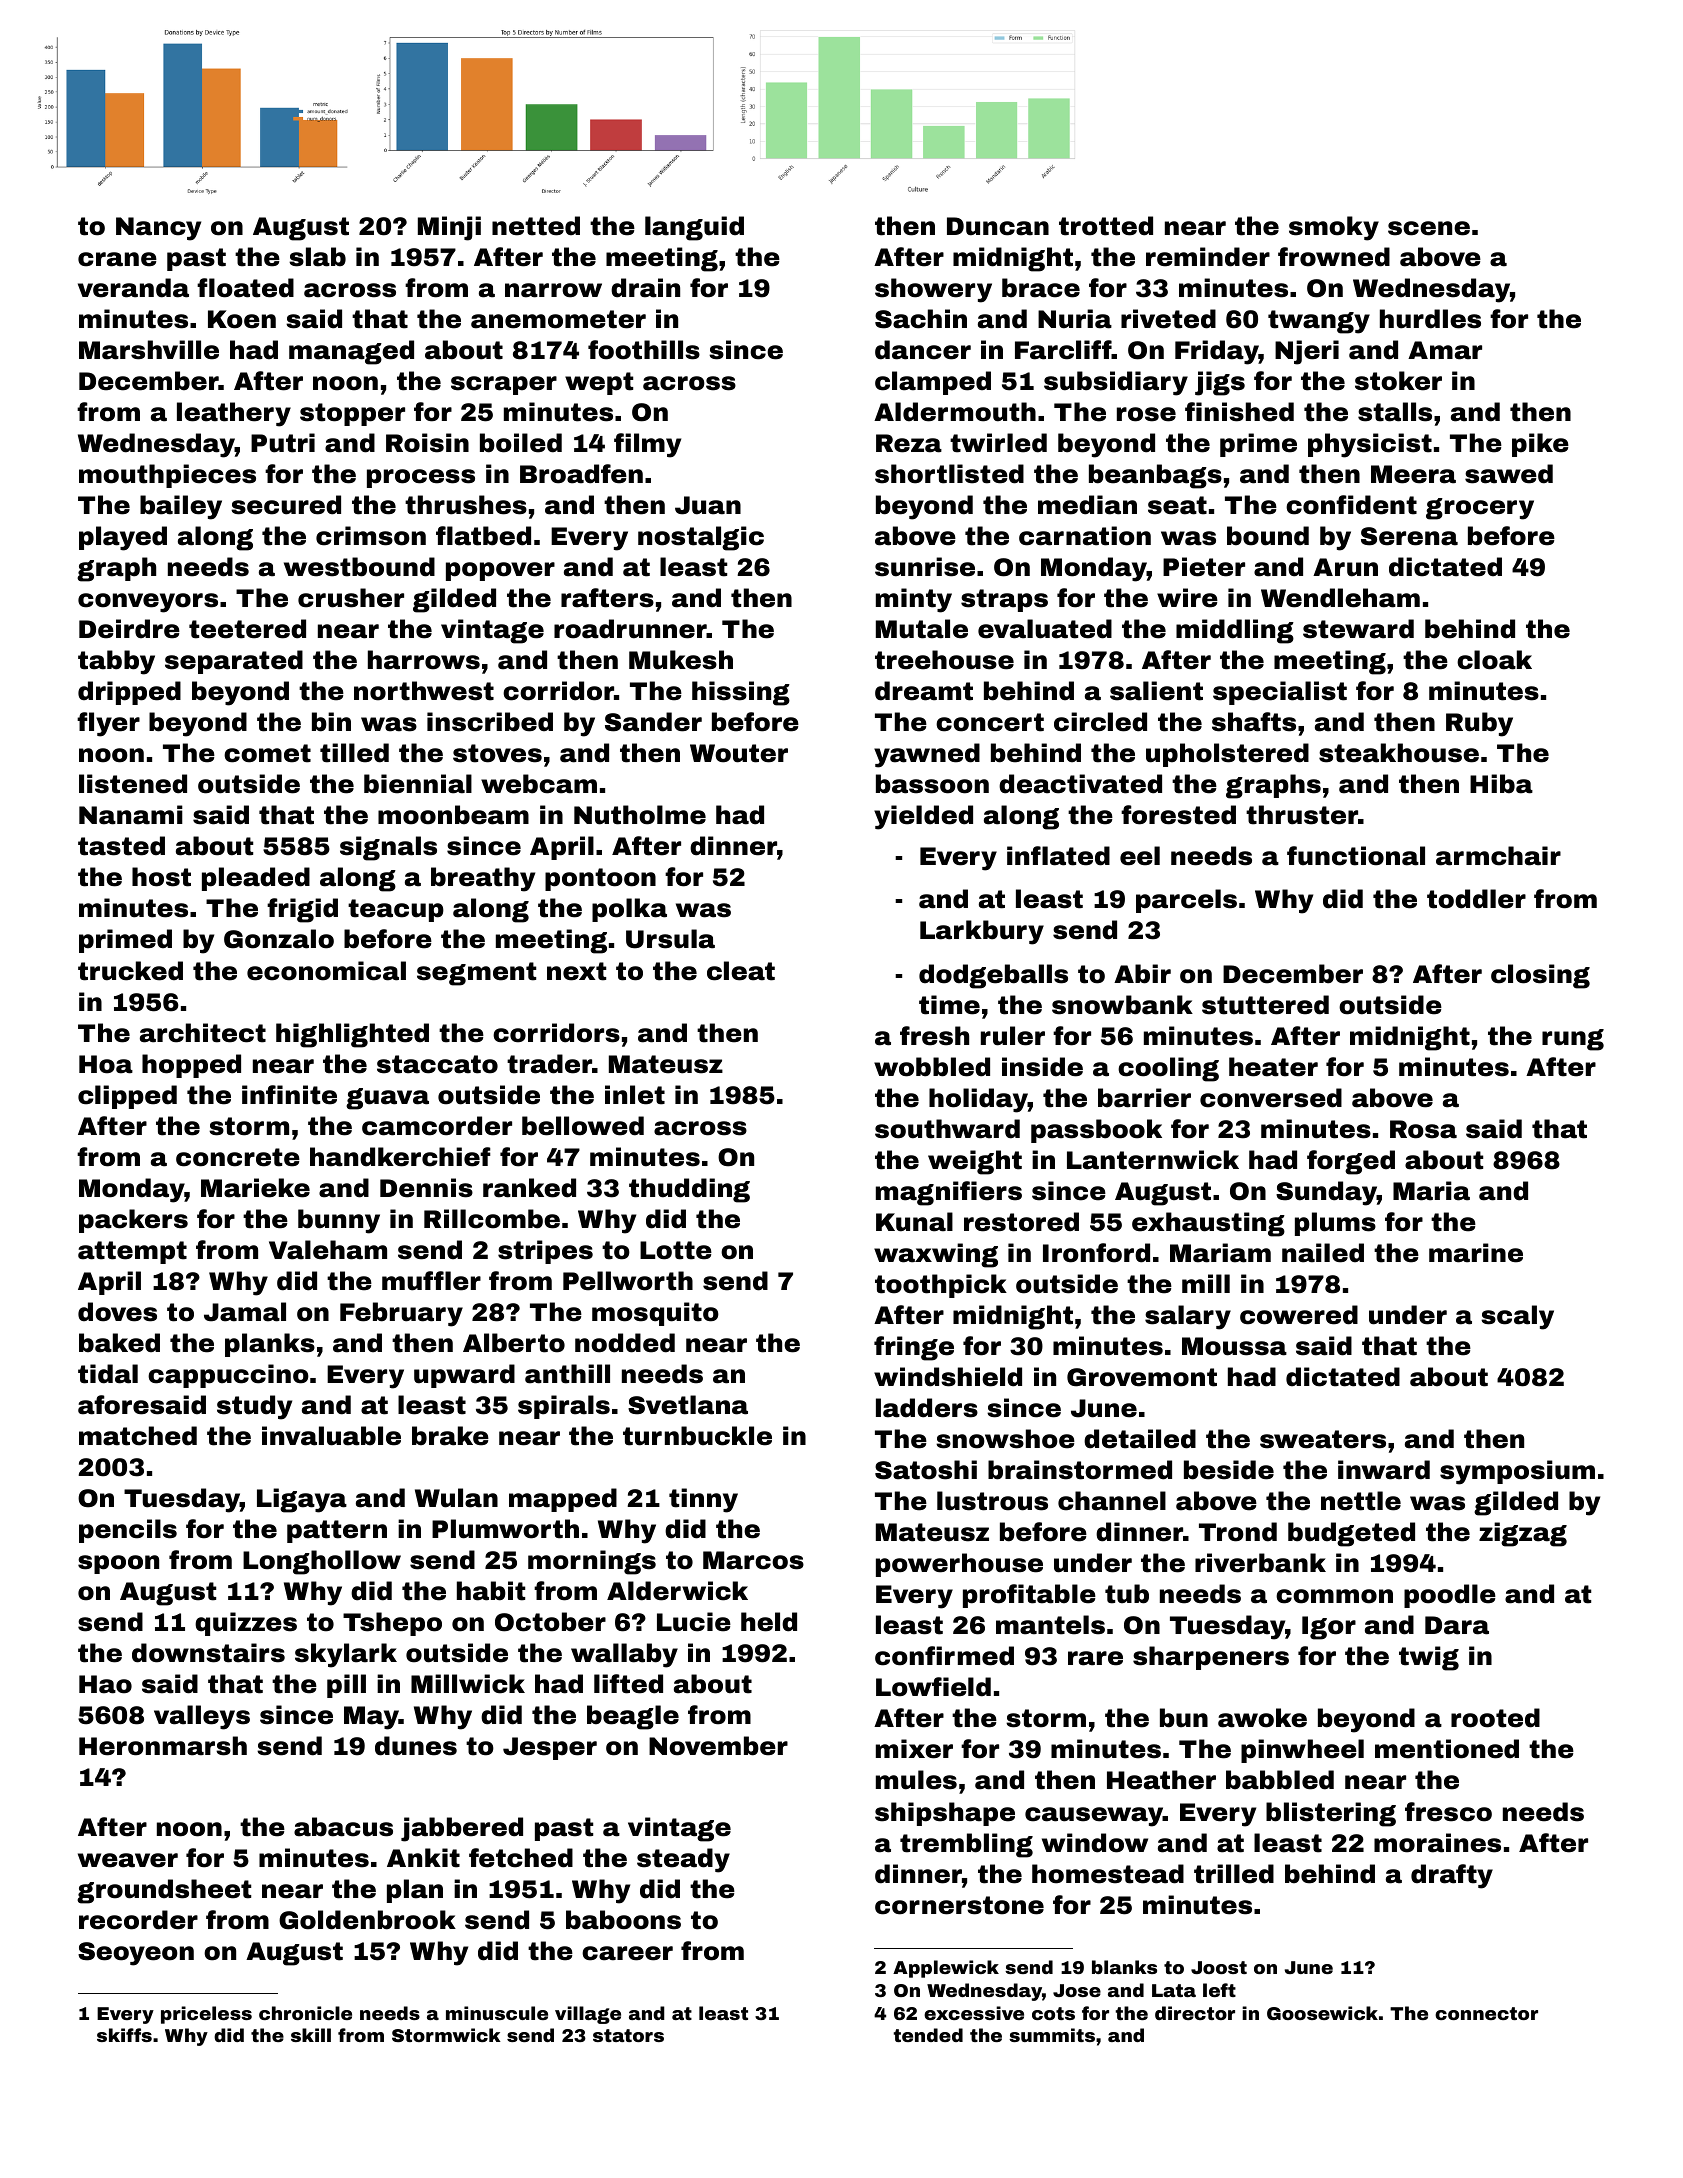  Describe the element at coordinates (703, 1500) in the screenshot. I see `tinny` at that location.
